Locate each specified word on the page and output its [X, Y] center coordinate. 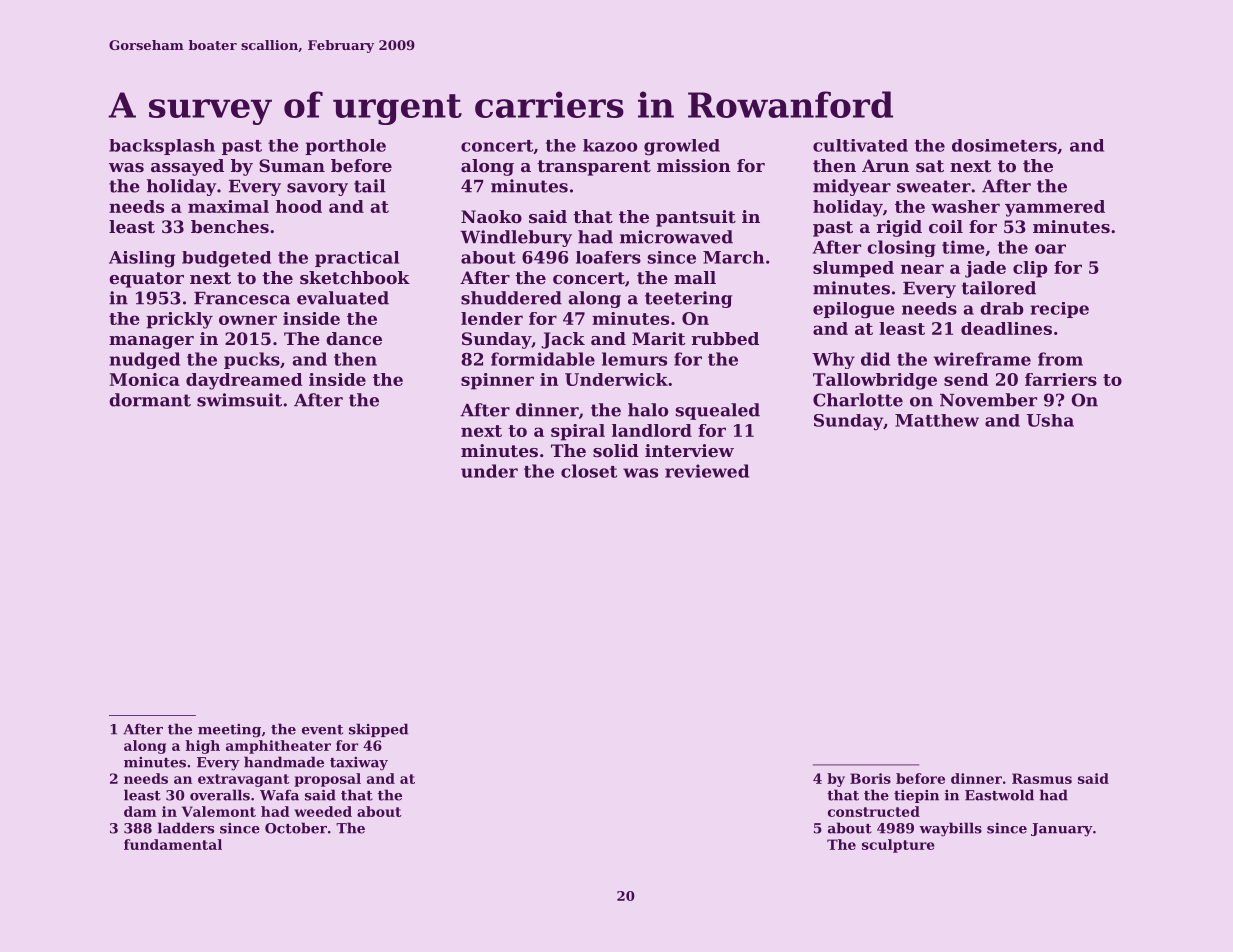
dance [354, 338]
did [875, 359]
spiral [578, 432]
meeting [229, 731]
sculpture [898, 846]
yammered [1055, 208]
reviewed [707, 471]
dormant [150, 400]
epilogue [854, 310]
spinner [497, 381]
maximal [228, 206]
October [296, 828]
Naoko [491, 216]
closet [589, 471]
